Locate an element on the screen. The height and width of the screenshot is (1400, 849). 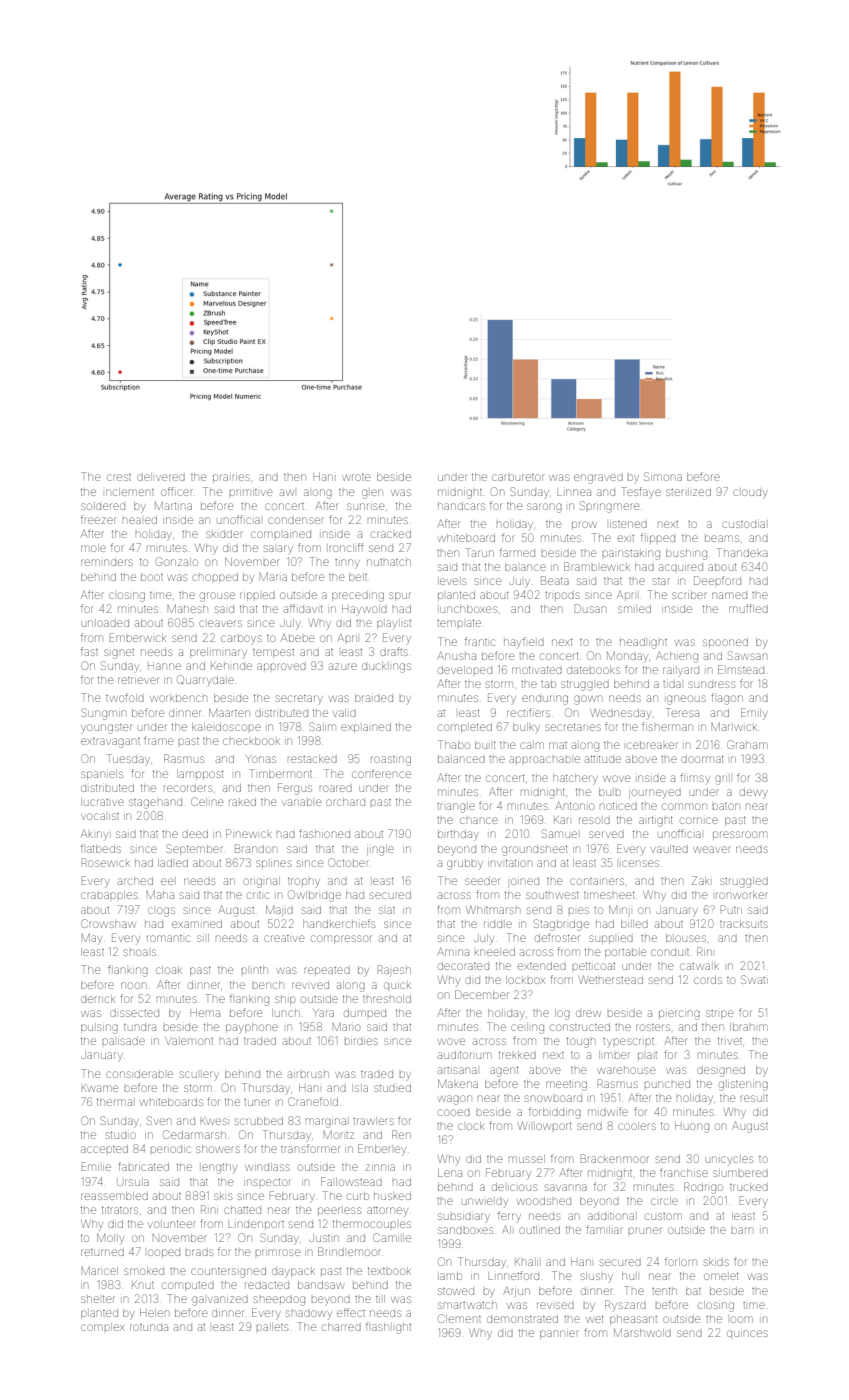
Marlwick is located at coordinates (734, 726).
